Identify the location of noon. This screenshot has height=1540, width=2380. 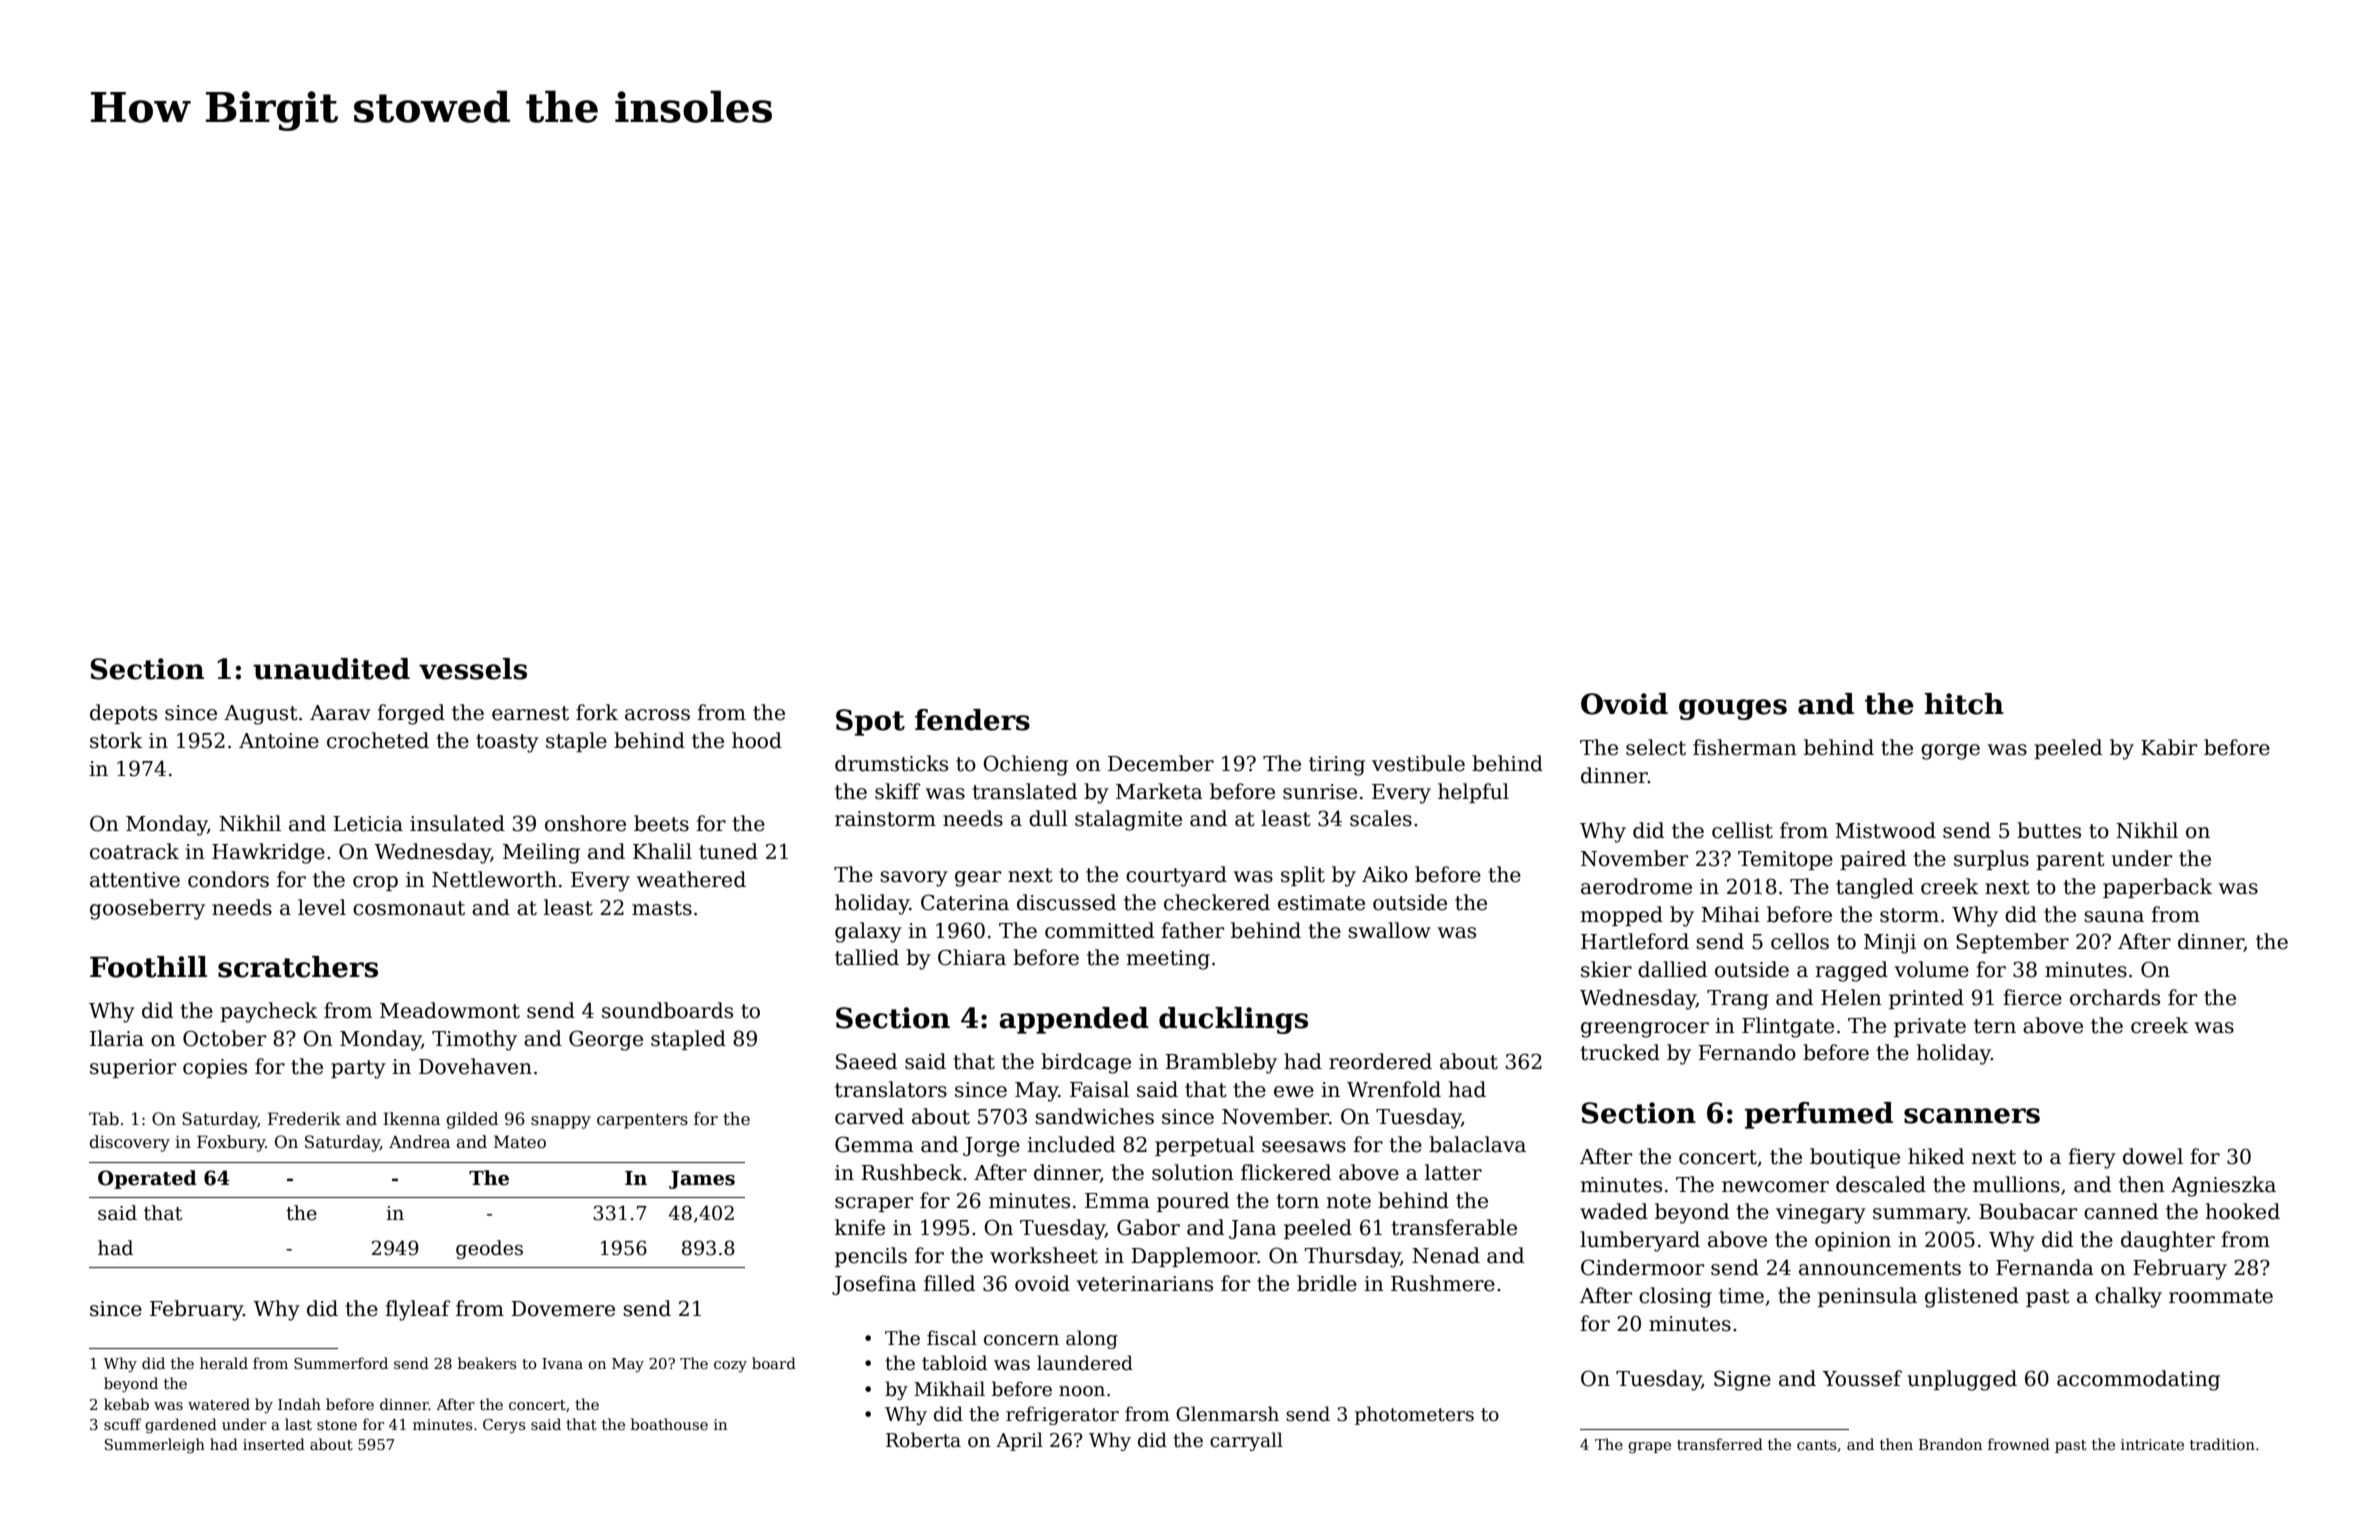
(1082, 1391).
